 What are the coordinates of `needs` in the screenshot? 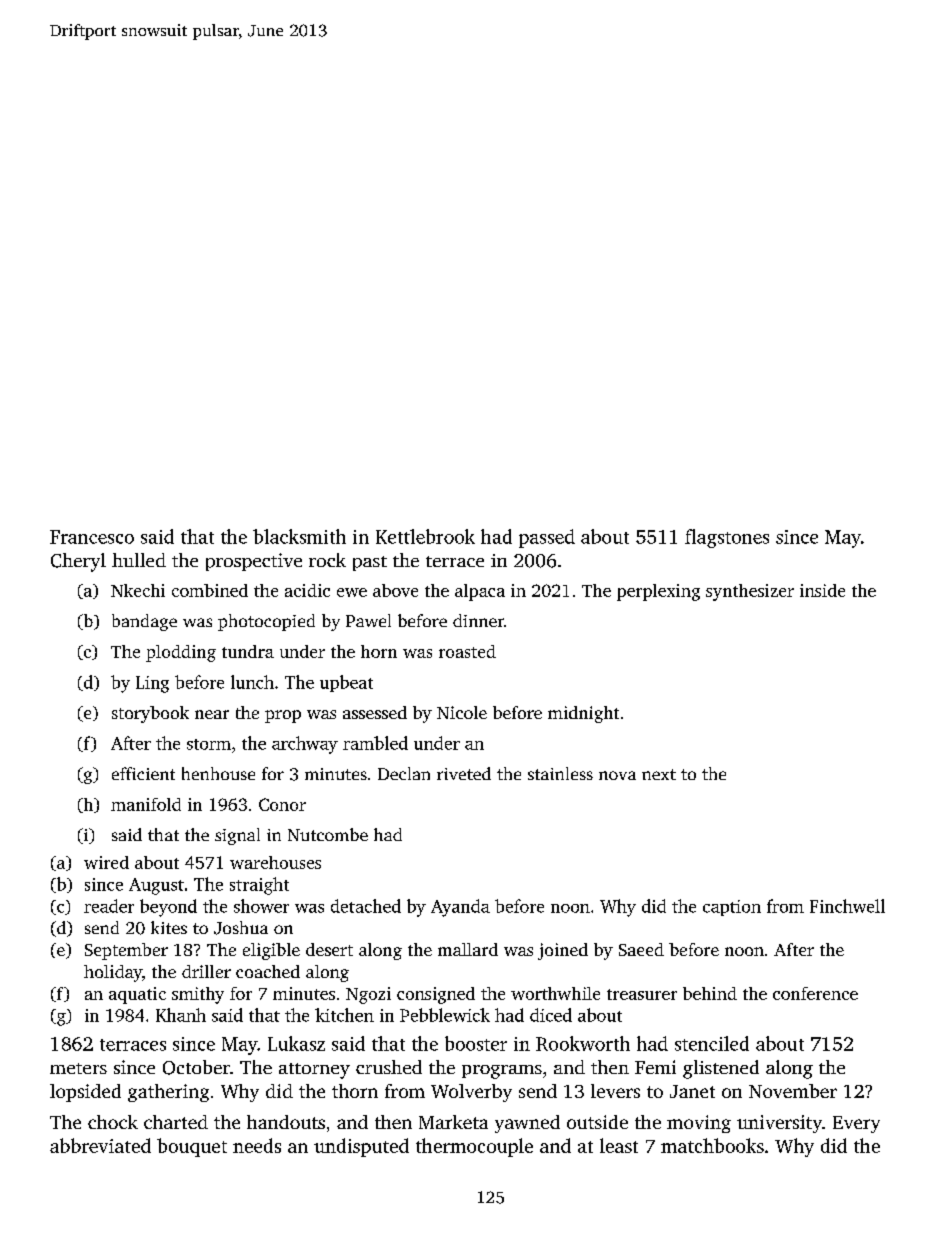 It's located at (257, 1145).
